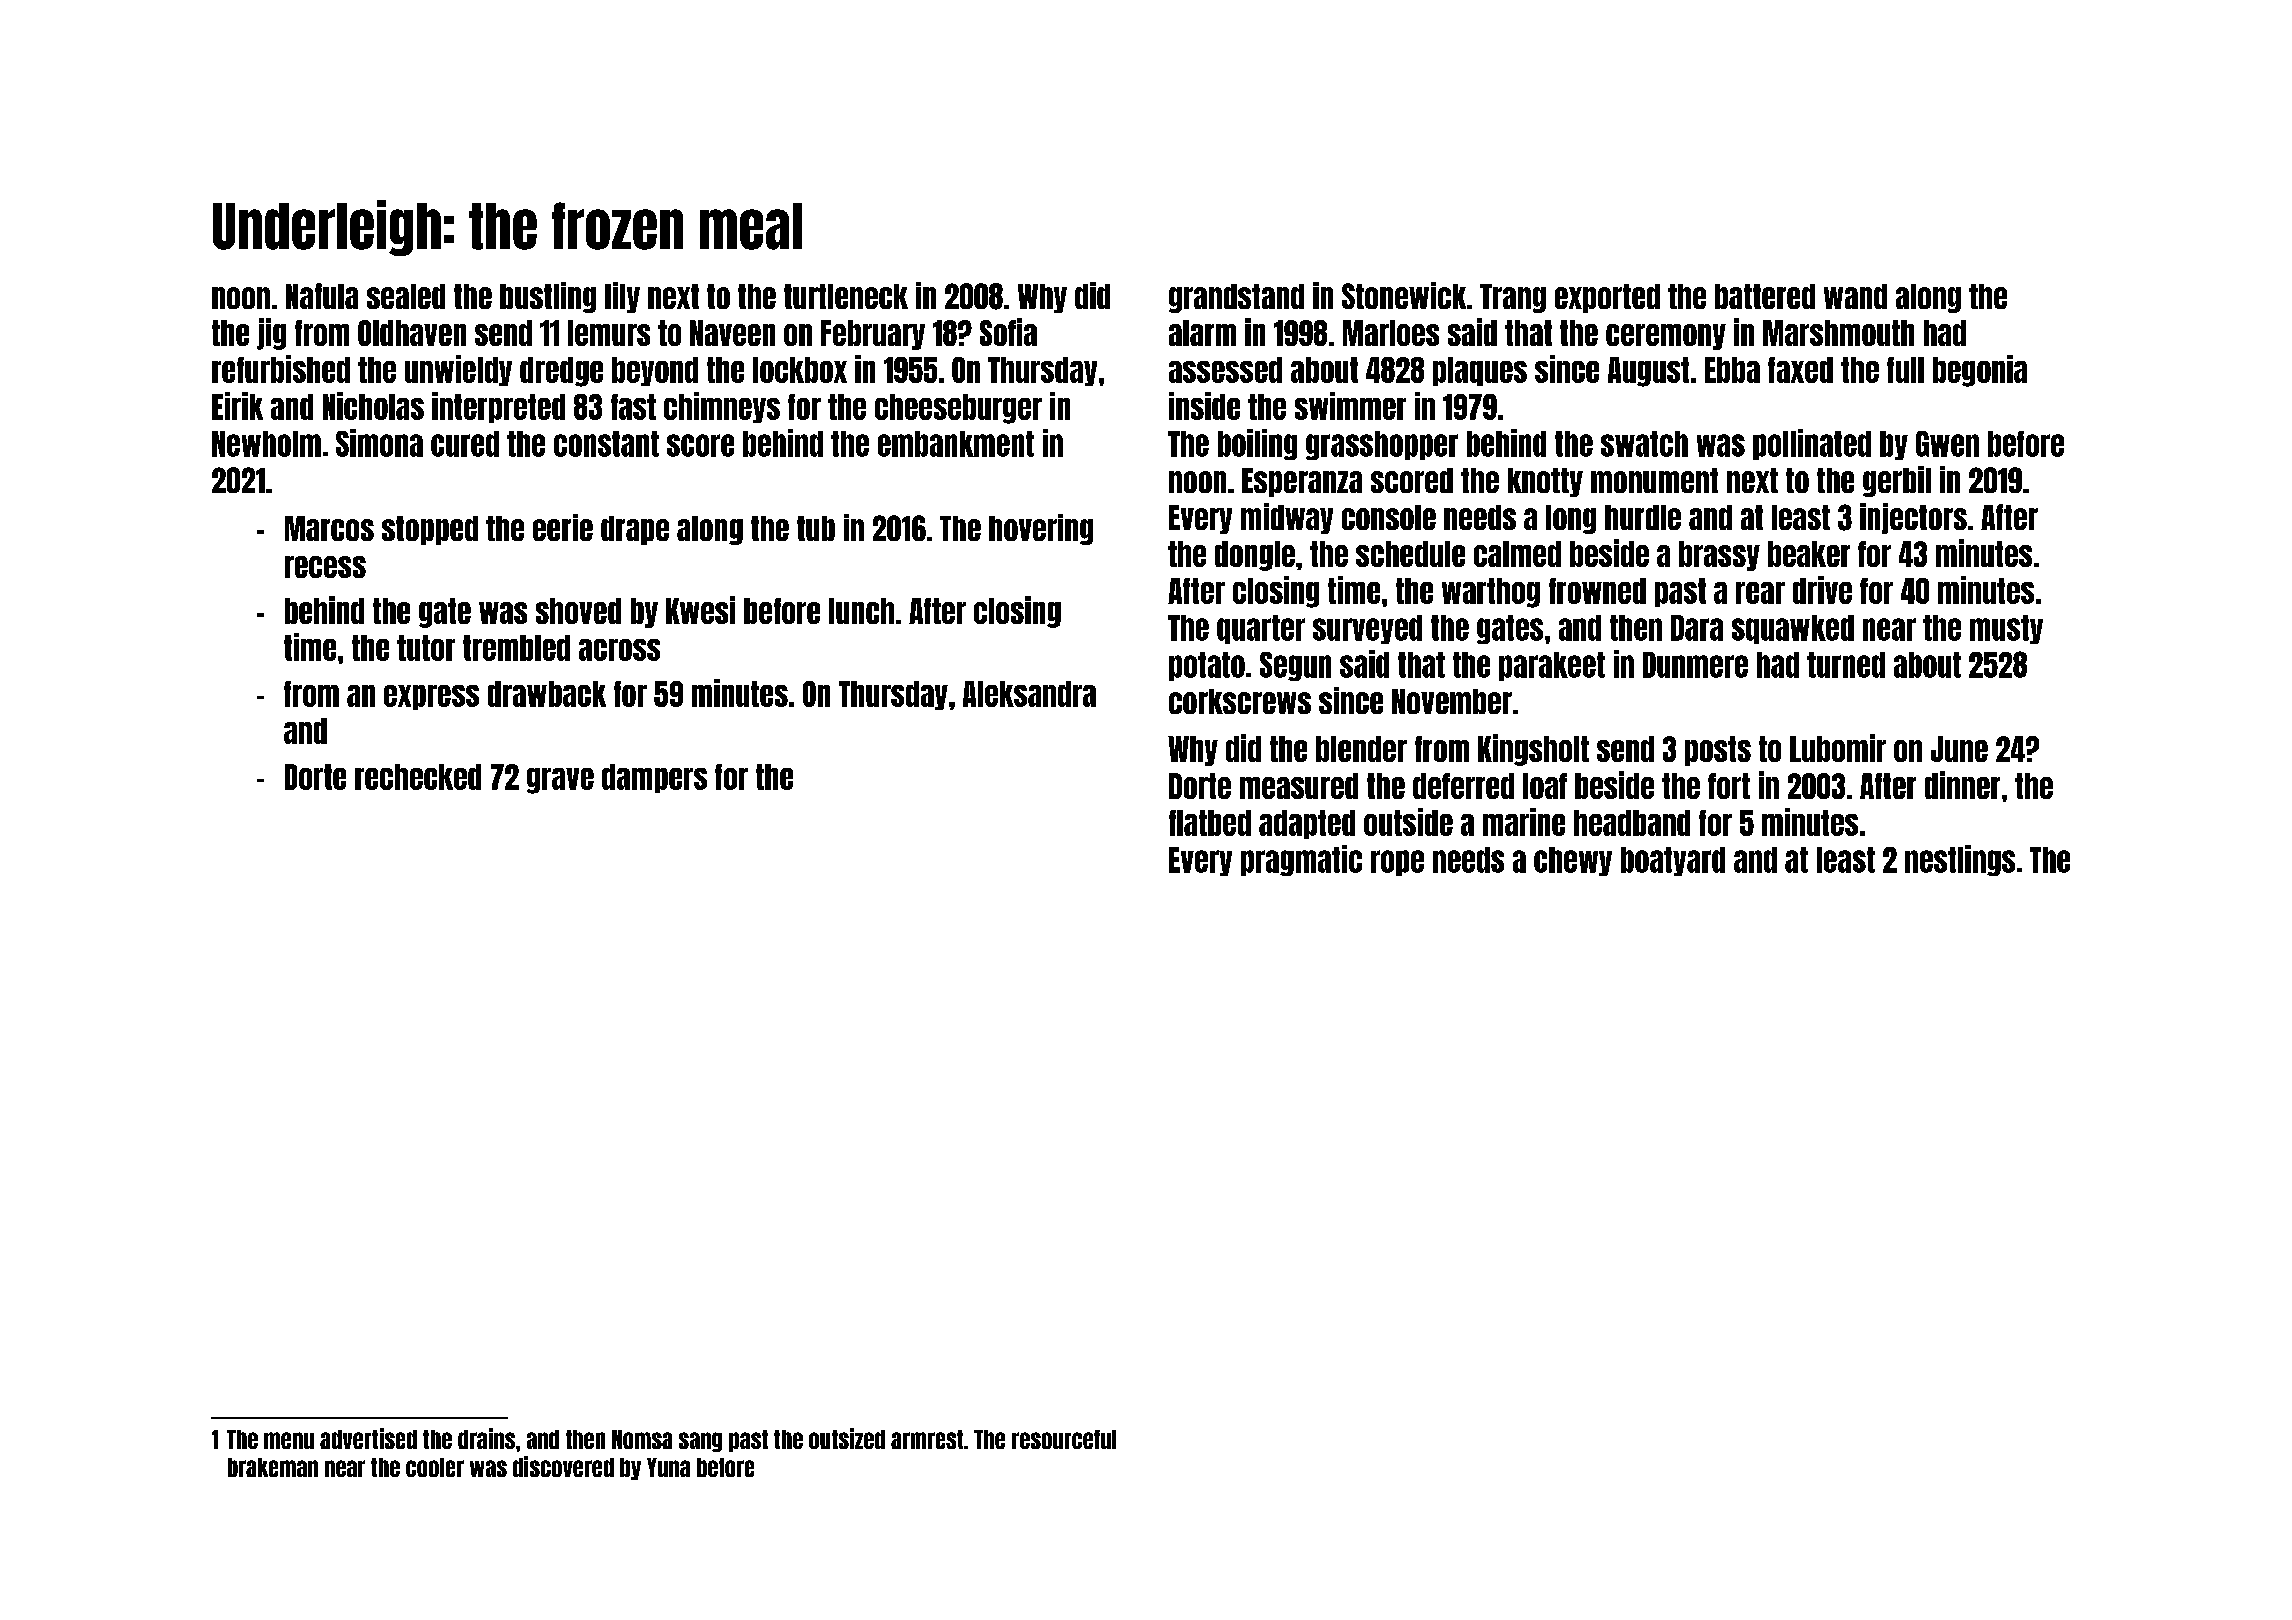  Describe the element at coordinates (325, 567) in the screenshot. I see `recess` at that location.
